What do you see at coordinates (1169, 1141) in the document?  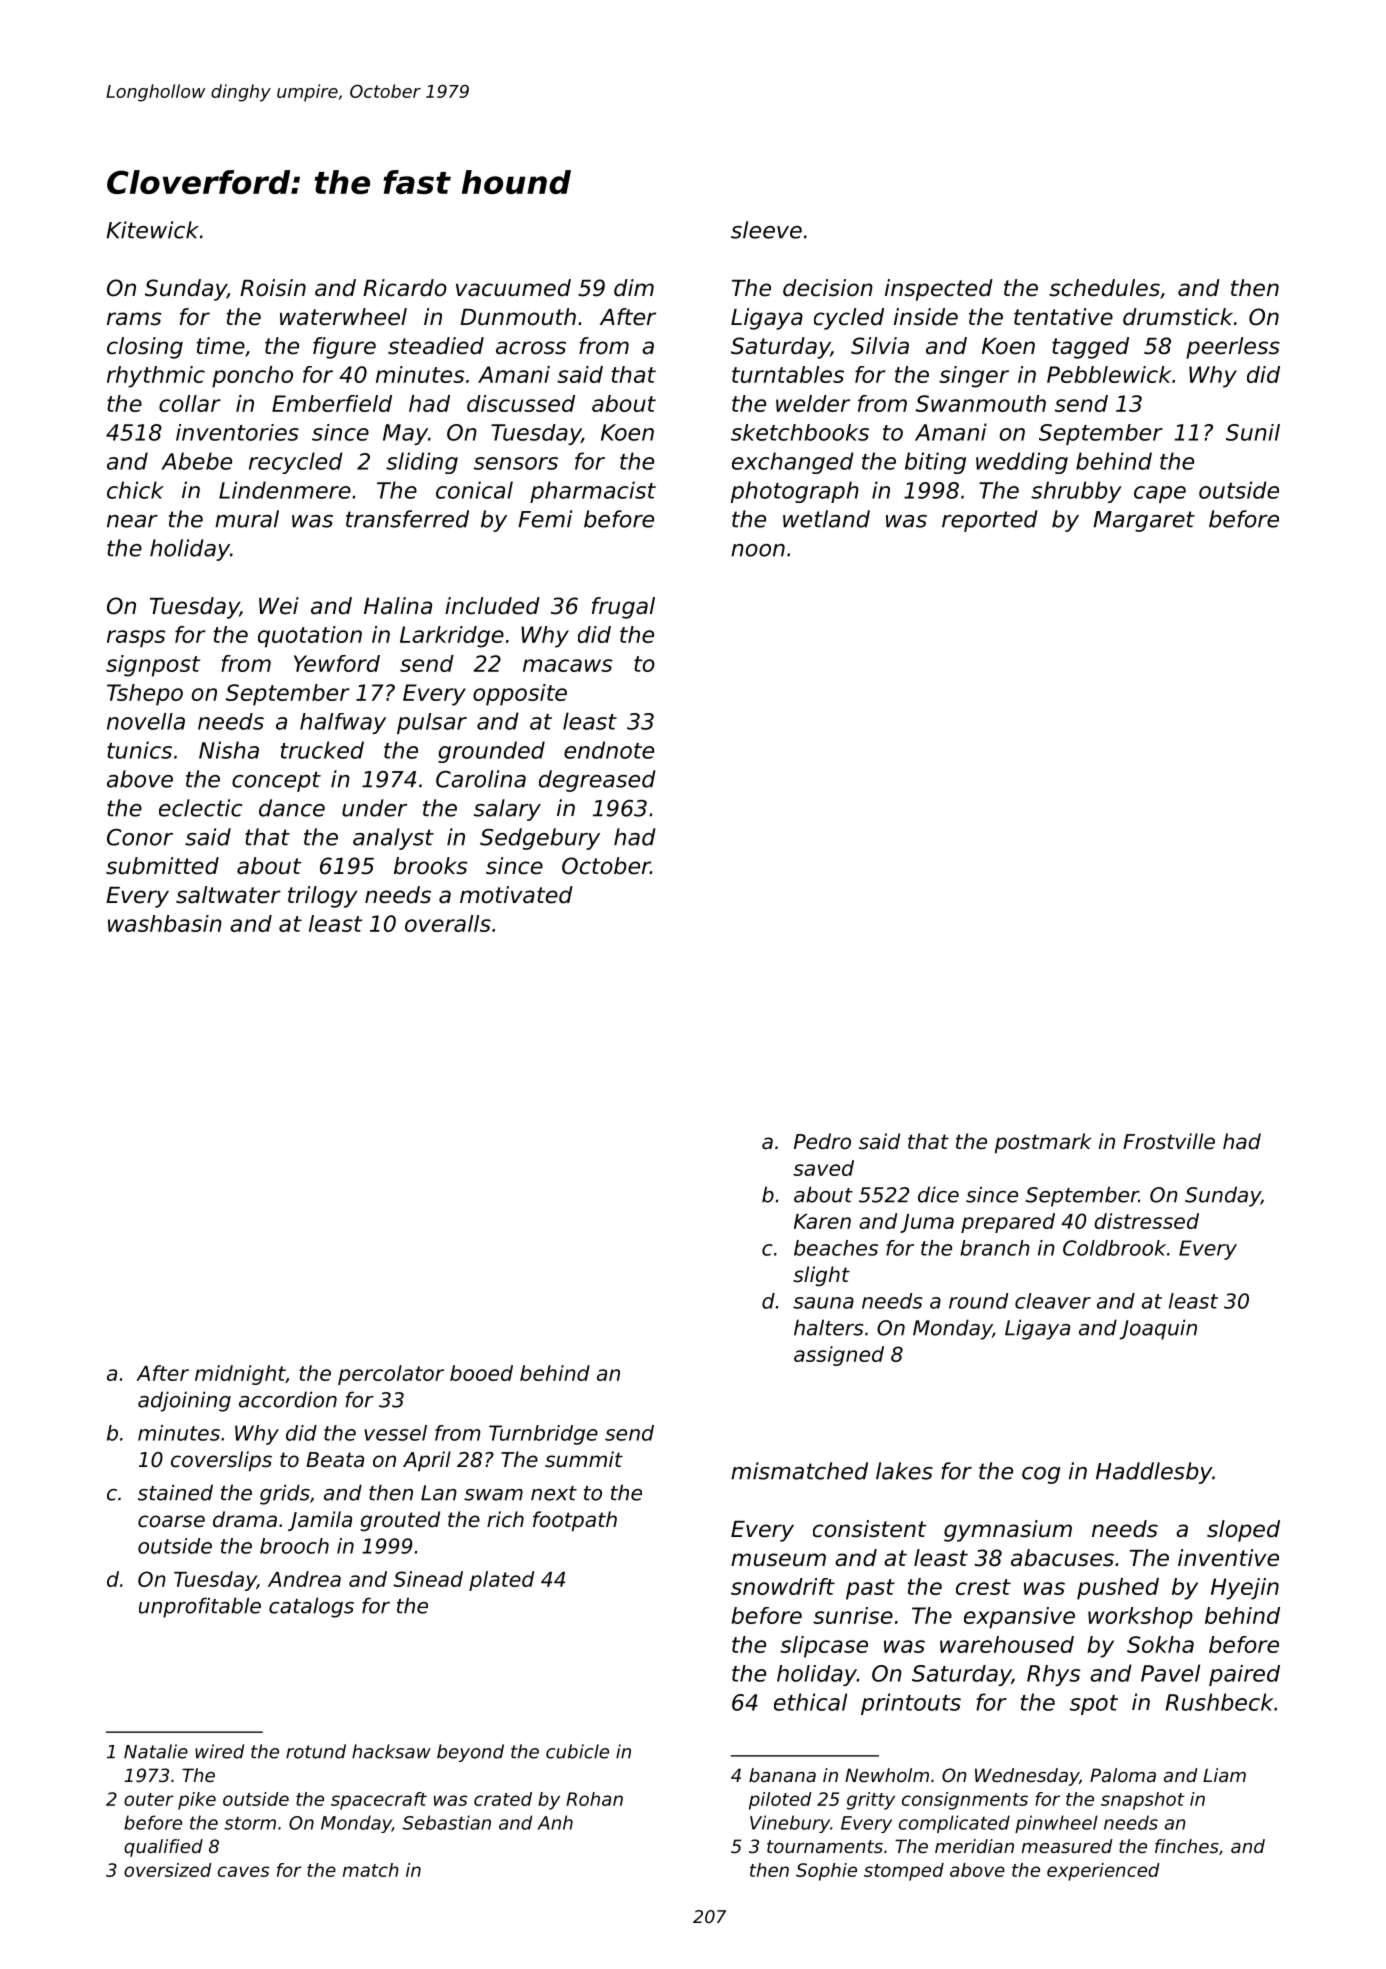 I see `Frostville` at bounding box center [1169, 1141].
